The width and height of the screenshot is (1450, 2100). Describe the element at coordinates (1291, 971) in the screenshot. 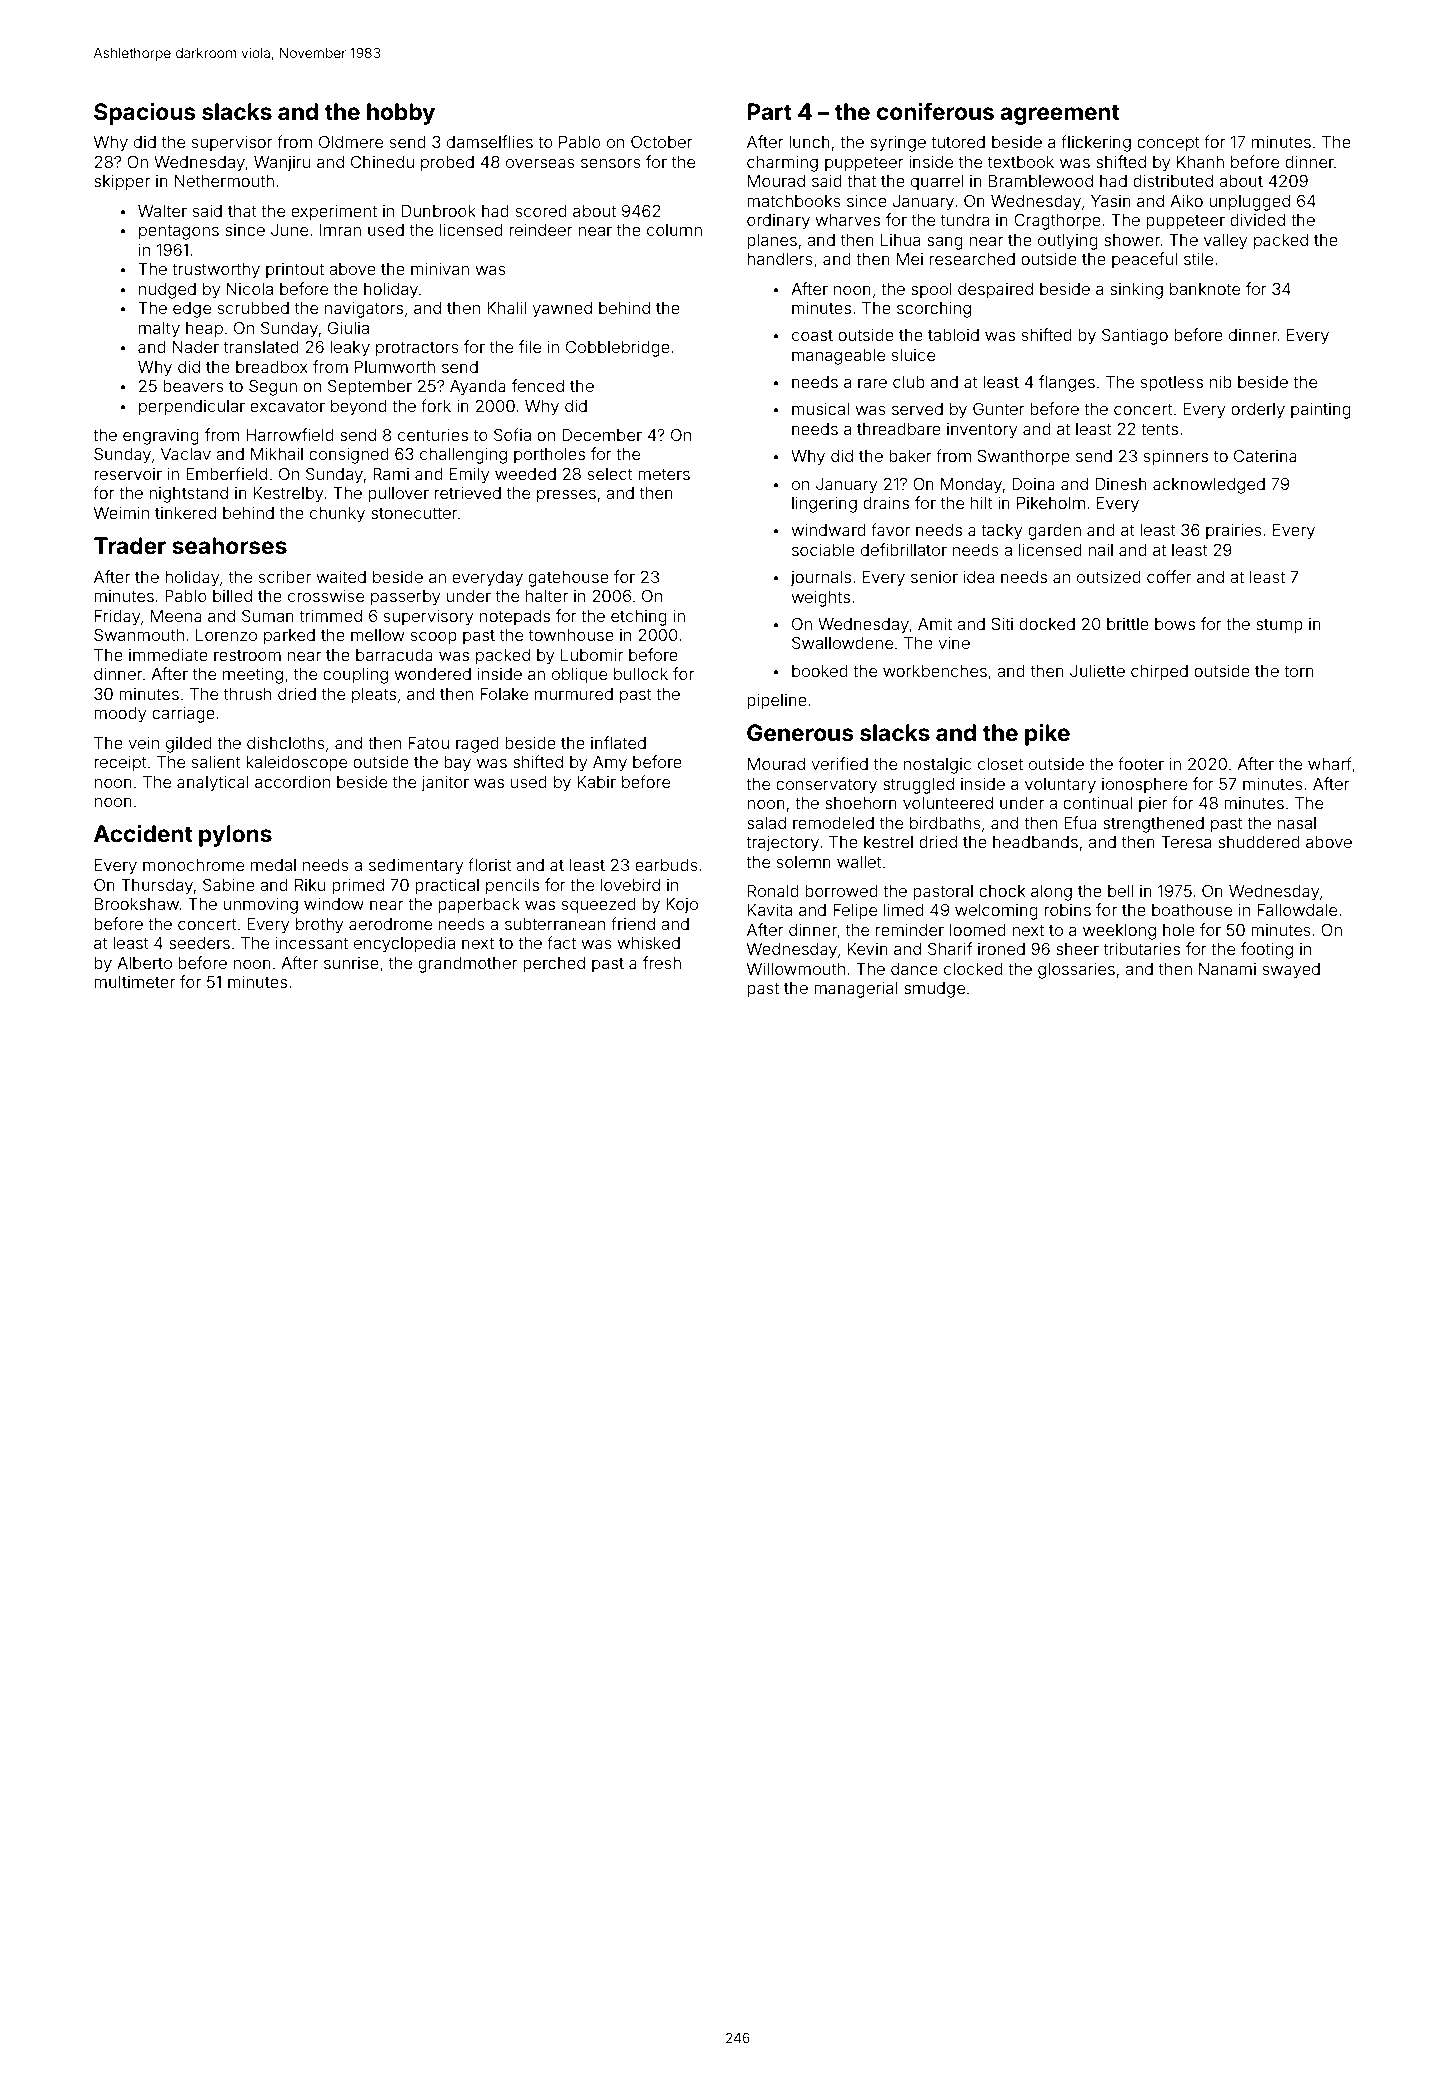

I see `swayed` at that location.
